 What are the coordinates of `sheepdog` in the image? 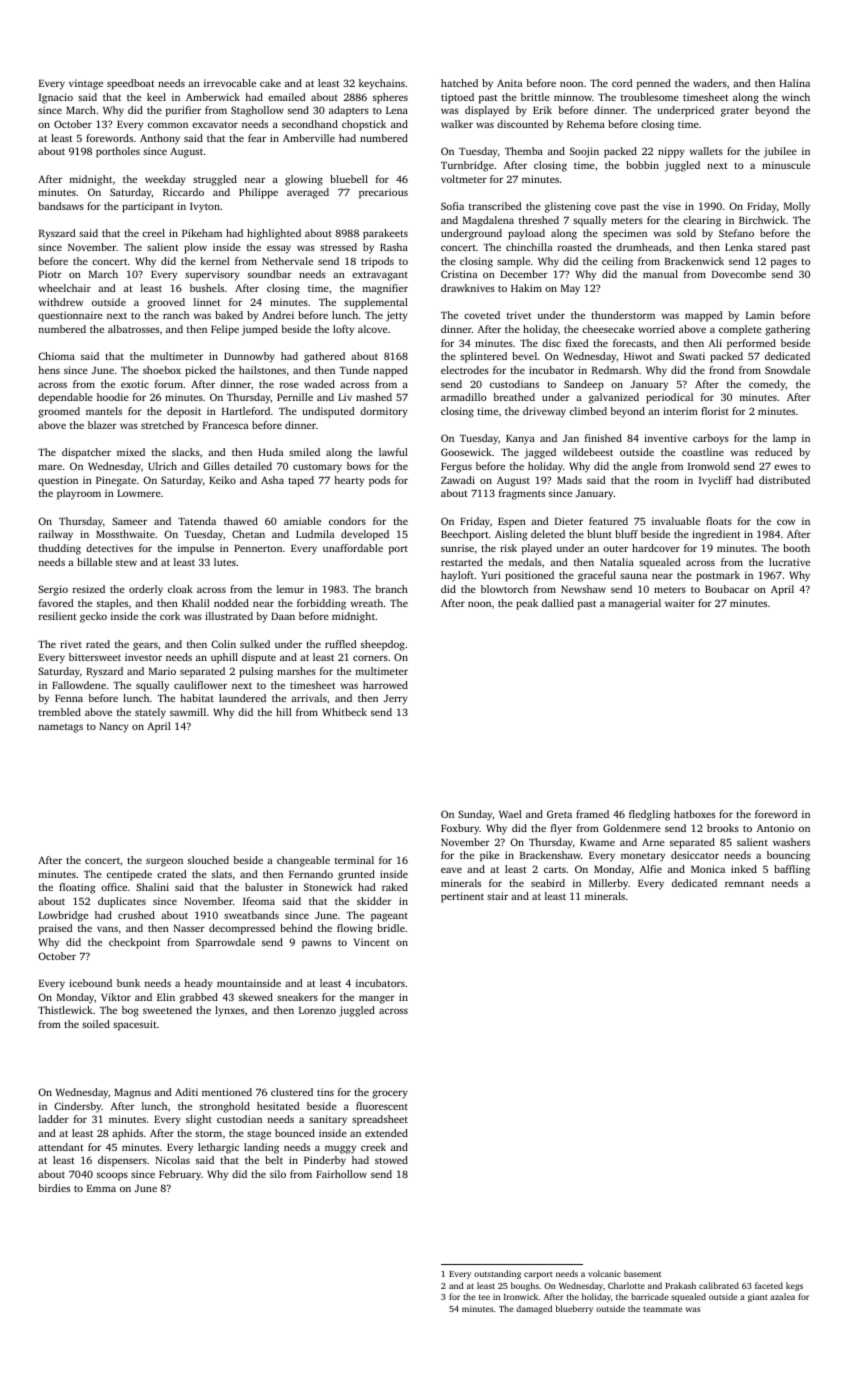 It's located at (383, 645).
